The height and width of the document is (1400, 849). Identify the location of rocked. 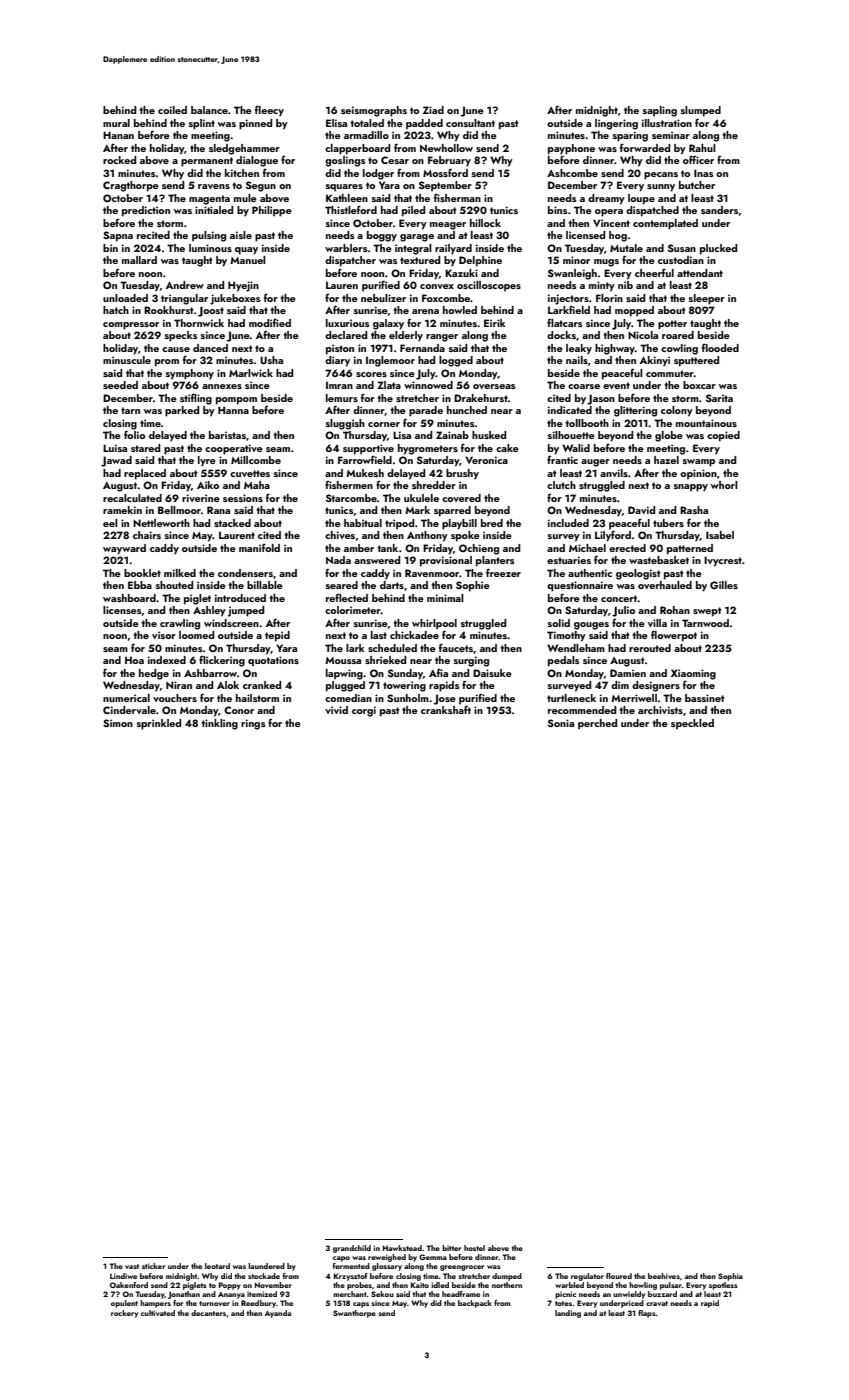
(119, 160).
